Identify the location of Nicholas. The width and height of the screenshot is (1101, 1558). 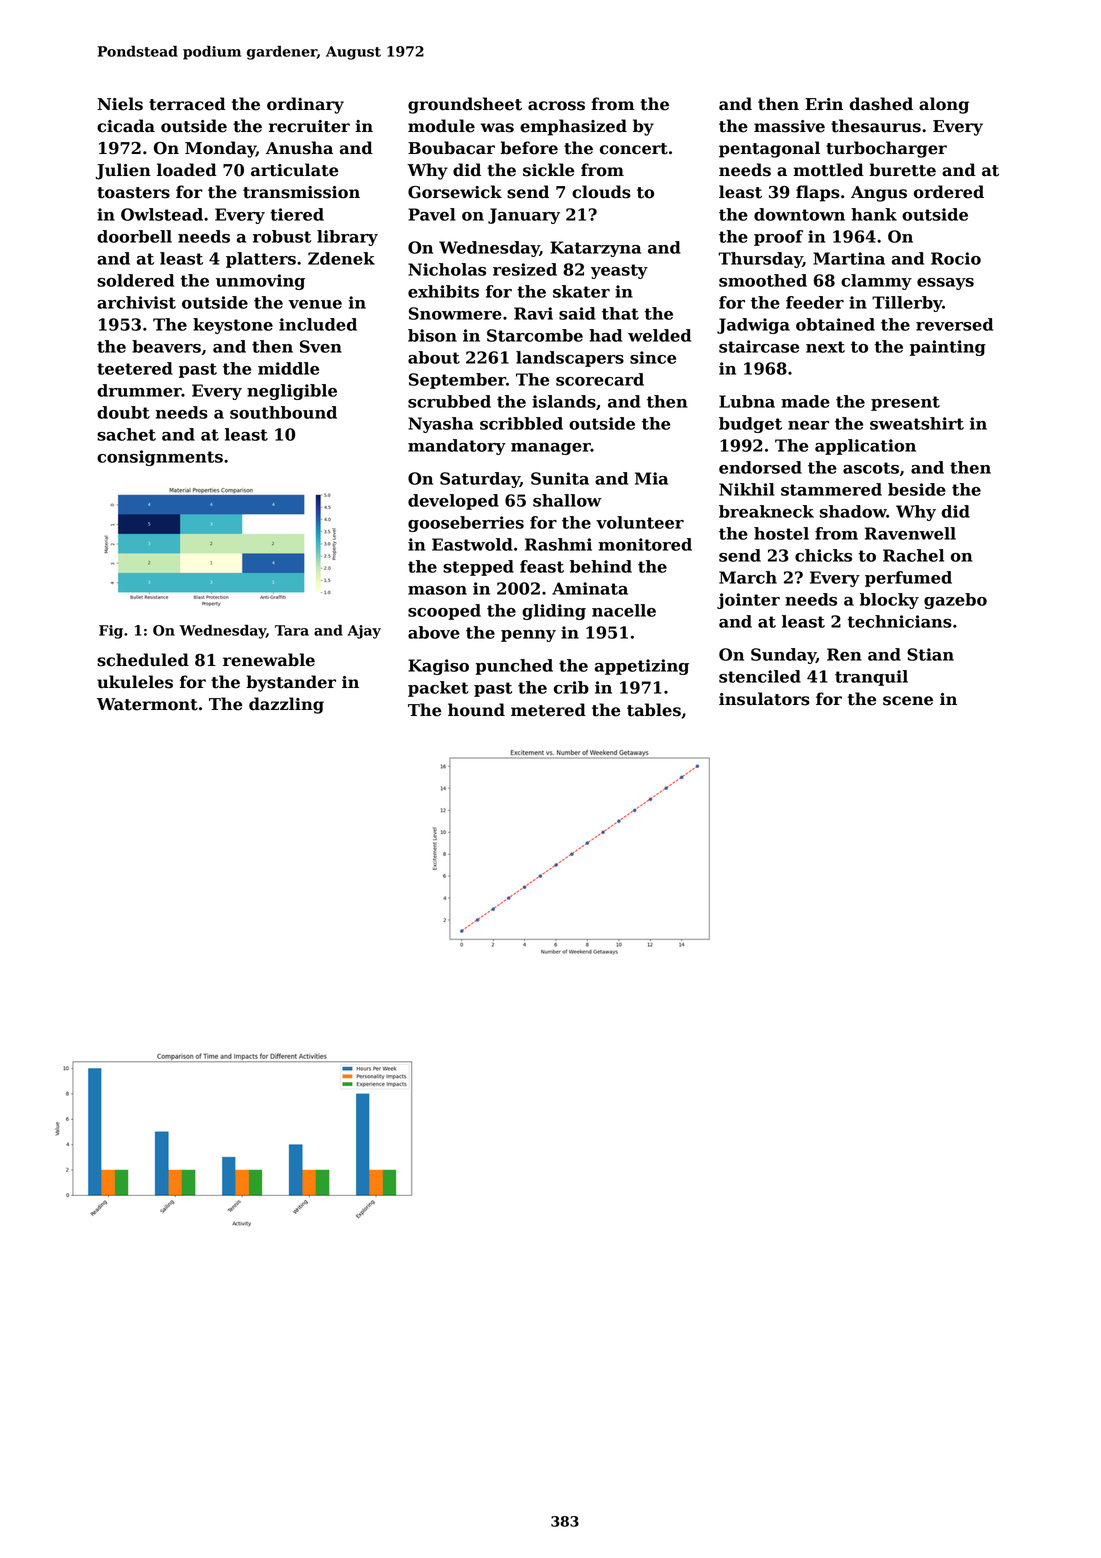
(447, 269).
